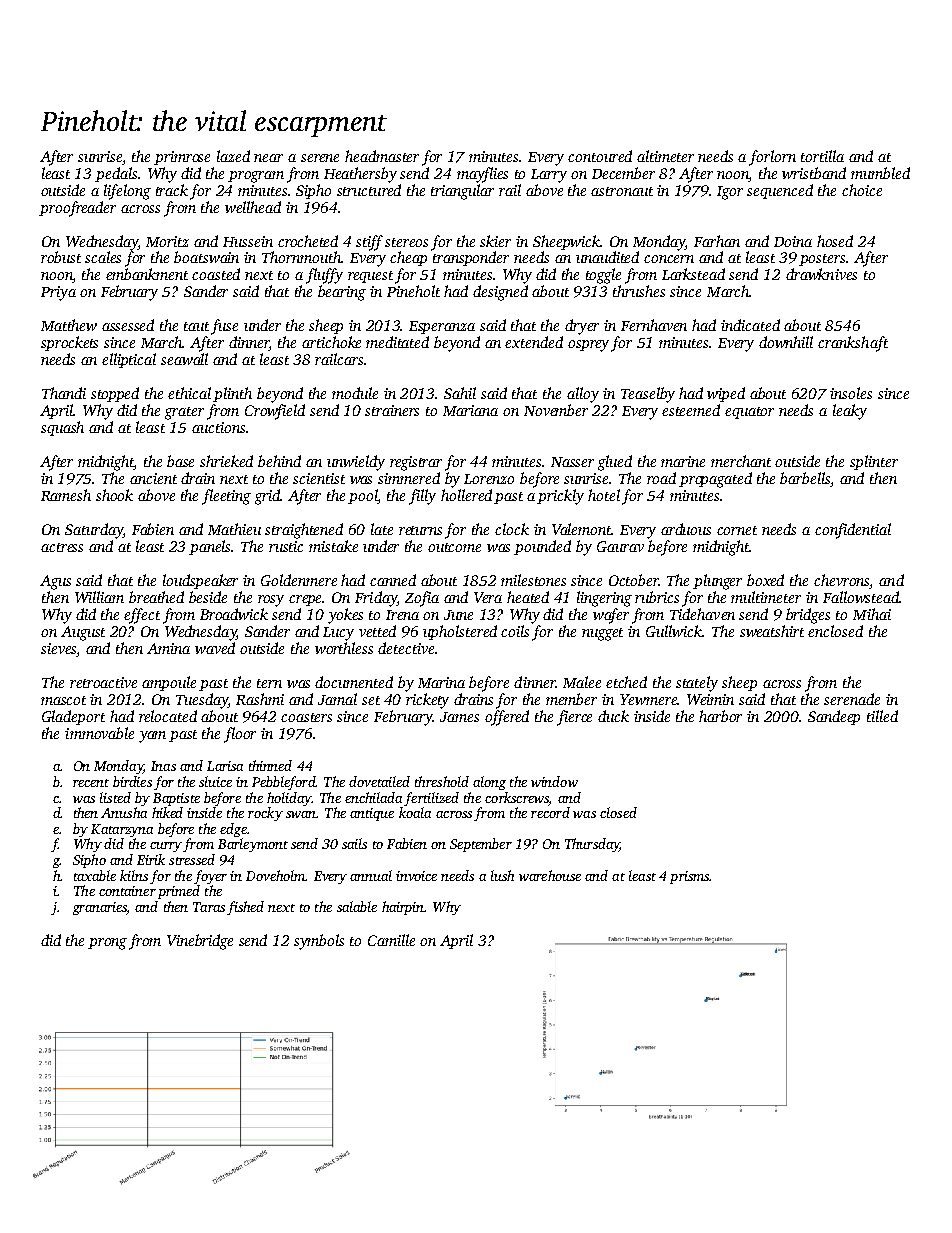  Describe the element at coordinates (697, 684) in the page. I see `stately` at that location.
